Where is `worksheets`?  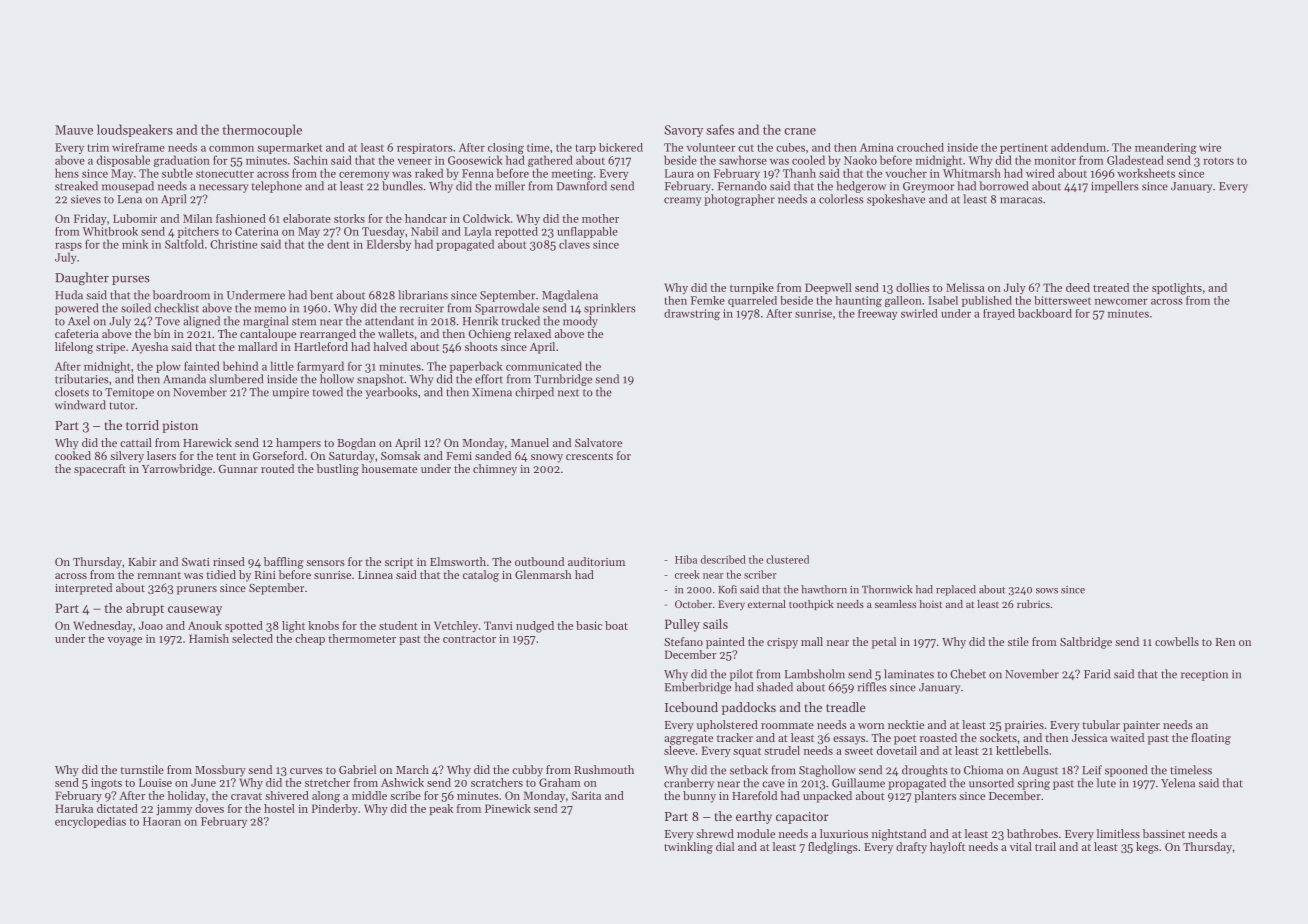 worksheets is located at coordinates (1146, 173).
